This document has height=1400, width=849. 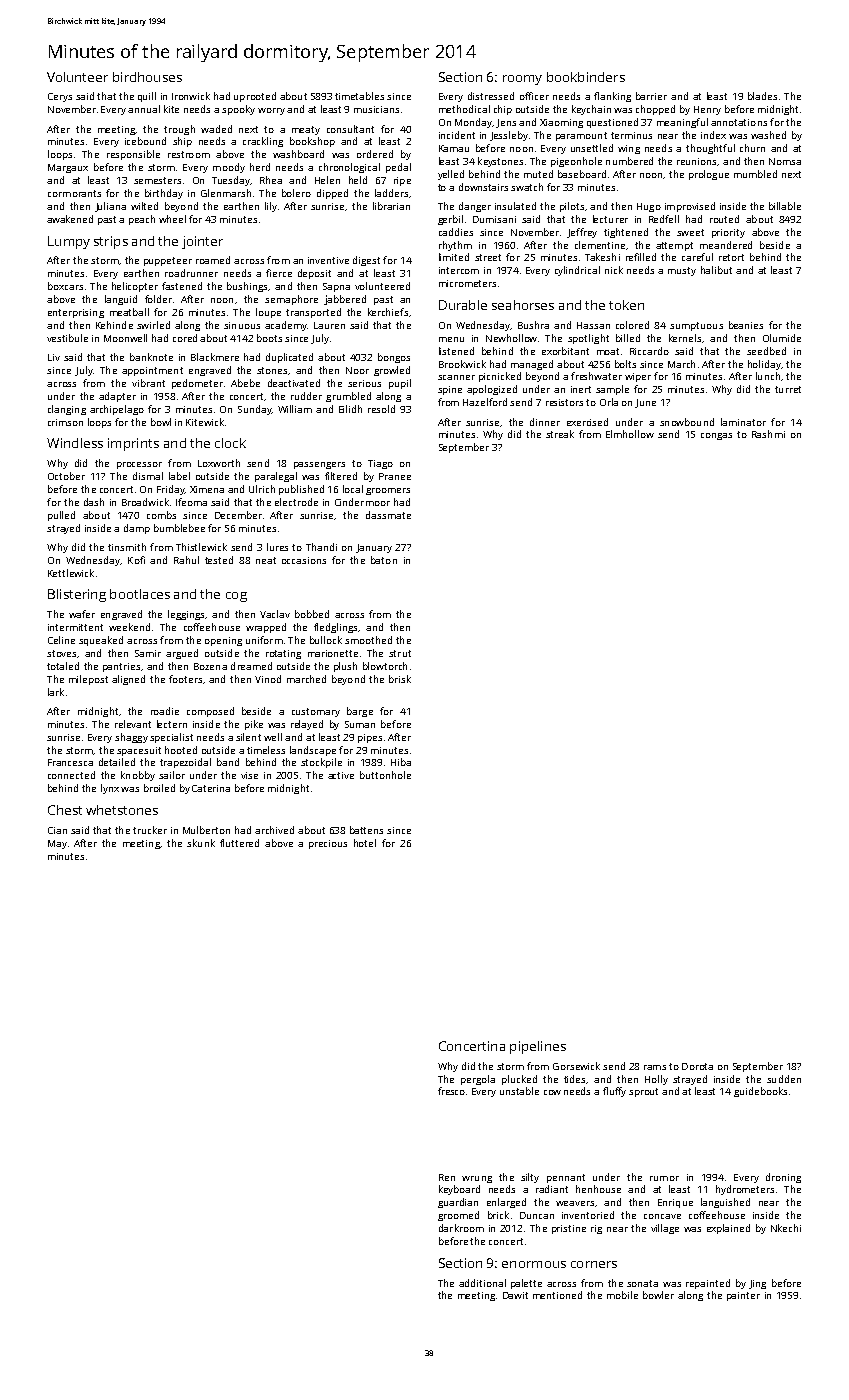 I want to click on mumbled, so click(x=755, y=174).
